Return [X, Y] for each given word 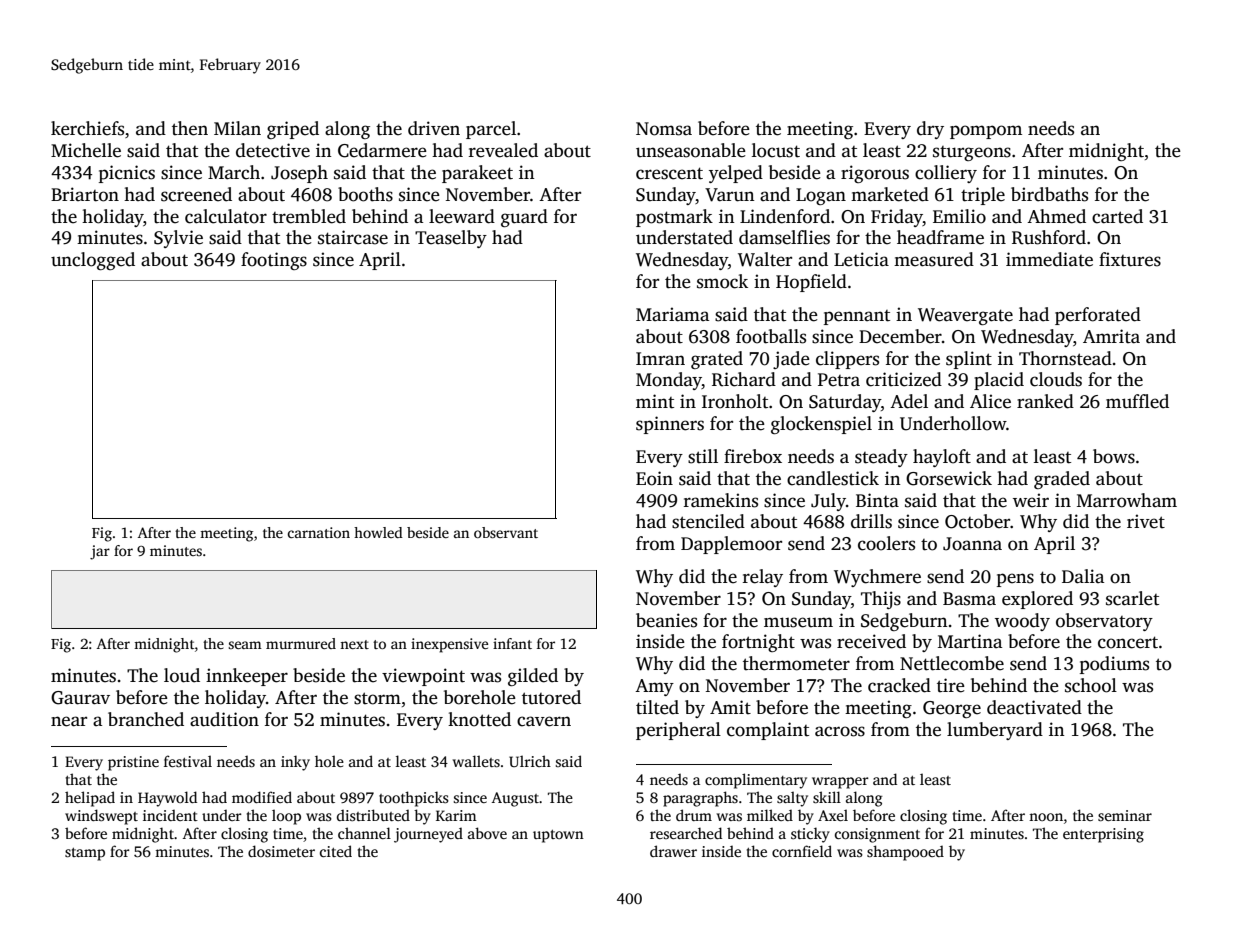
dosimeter [281, 851]
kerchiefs [87, 128]
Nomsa [664, 129]
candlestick [833, 478]
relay [763, 578]
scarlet [1132, 598]
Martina [970, 641]
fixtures [1130, 259]
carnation [319, 532]
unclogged [93, 261]
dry [930, 130]
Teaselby [451, 239]
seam [245, 645]
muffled [1137, 401]
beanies [666, 620]
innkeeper [247, 677]
